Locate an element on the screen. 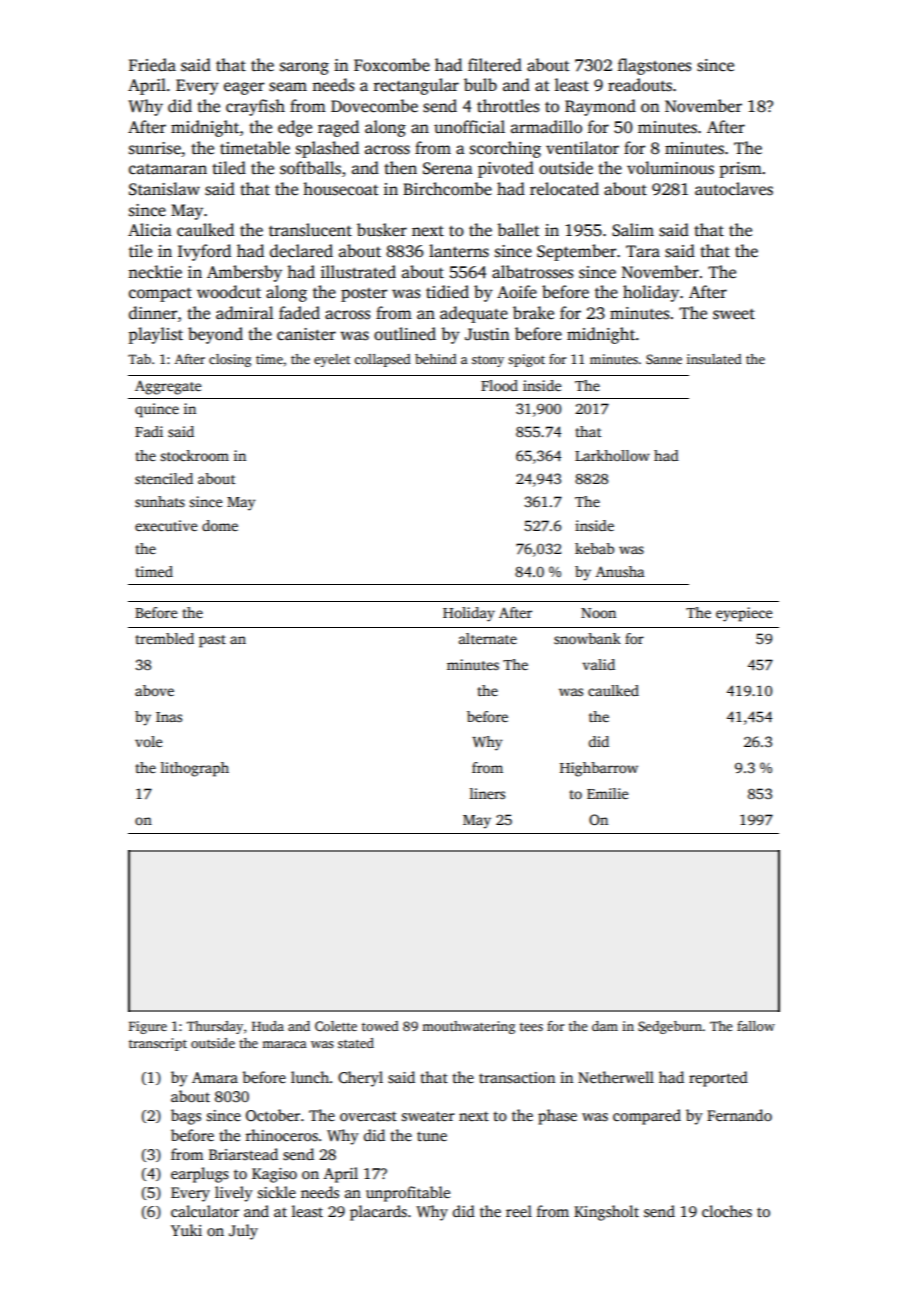 Image resolution: width=908 pixels, height=1316 pixels. lithograph is located at coordinates (195, 769).
